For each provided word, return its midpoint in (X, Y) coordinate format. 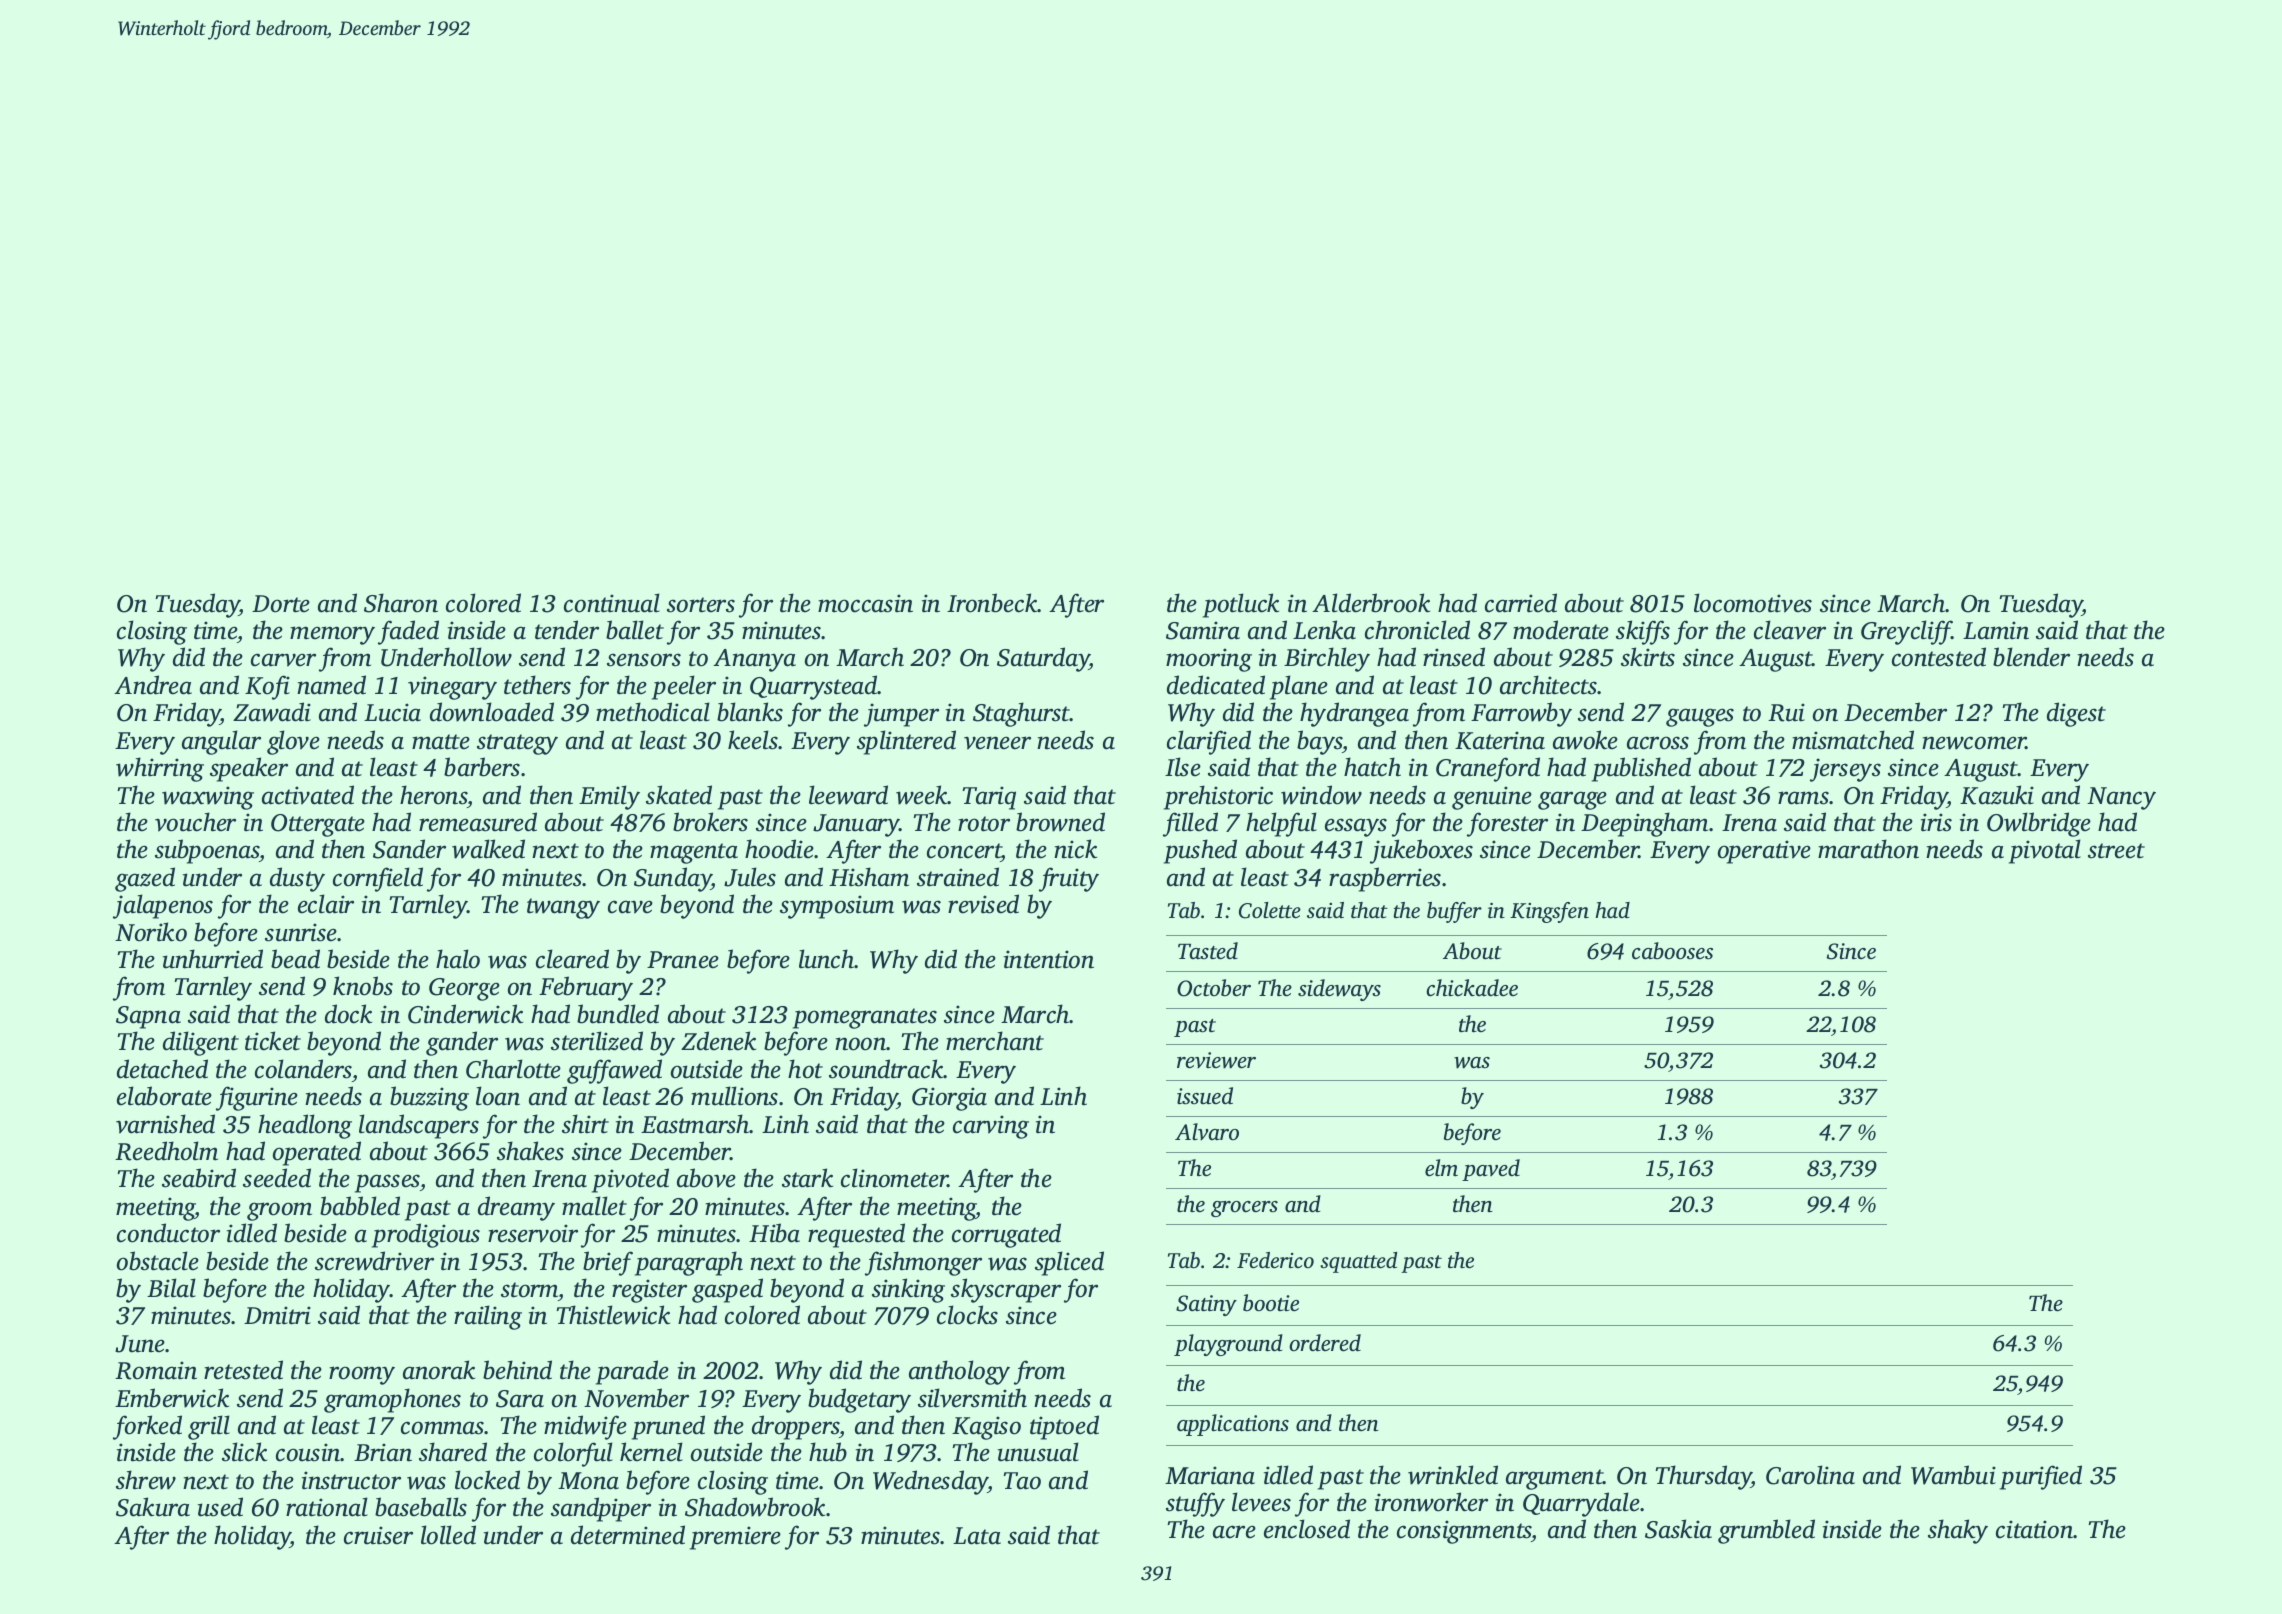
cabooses (1672, 951)
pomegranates (865, 1018)
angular (221, 742)
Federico (1275, 1260)
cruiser (378, 1535)
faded (408, 632)
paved (1491, 1170)
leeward (848, 795)
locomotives (1753, 603)
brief (608, 1263)
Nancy (2121, 798)
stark (807, 1178)
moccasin (865, 603)
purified (2041, 1477)
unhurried (213, 959)
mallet (594, 1206)
